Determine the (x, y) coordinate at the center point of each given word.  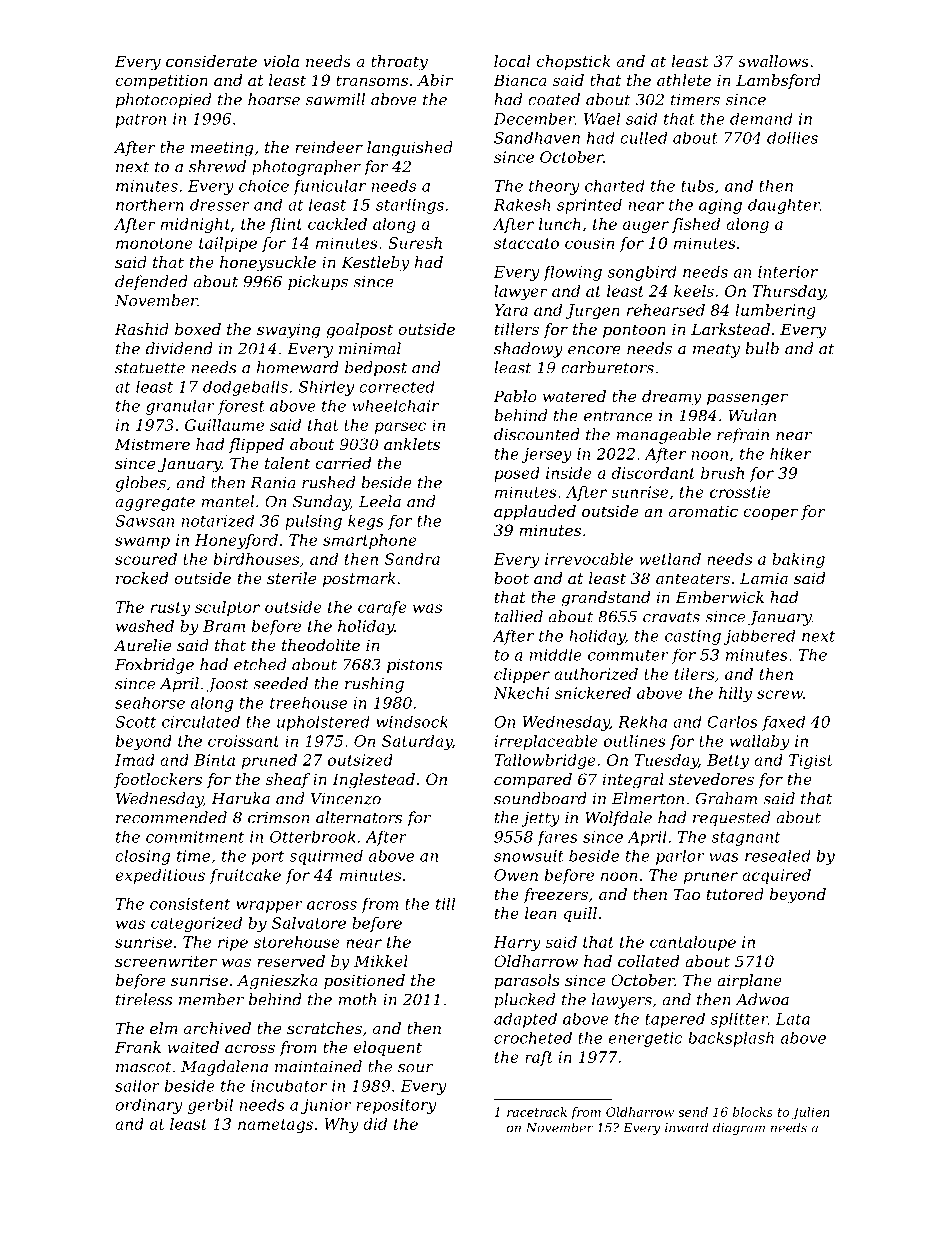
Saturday (417, 742)
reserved (291, 961)
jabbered (759, 637)
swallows (773, 61)
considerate (211, 61)
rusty (170, 609)
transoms (372, 80)
